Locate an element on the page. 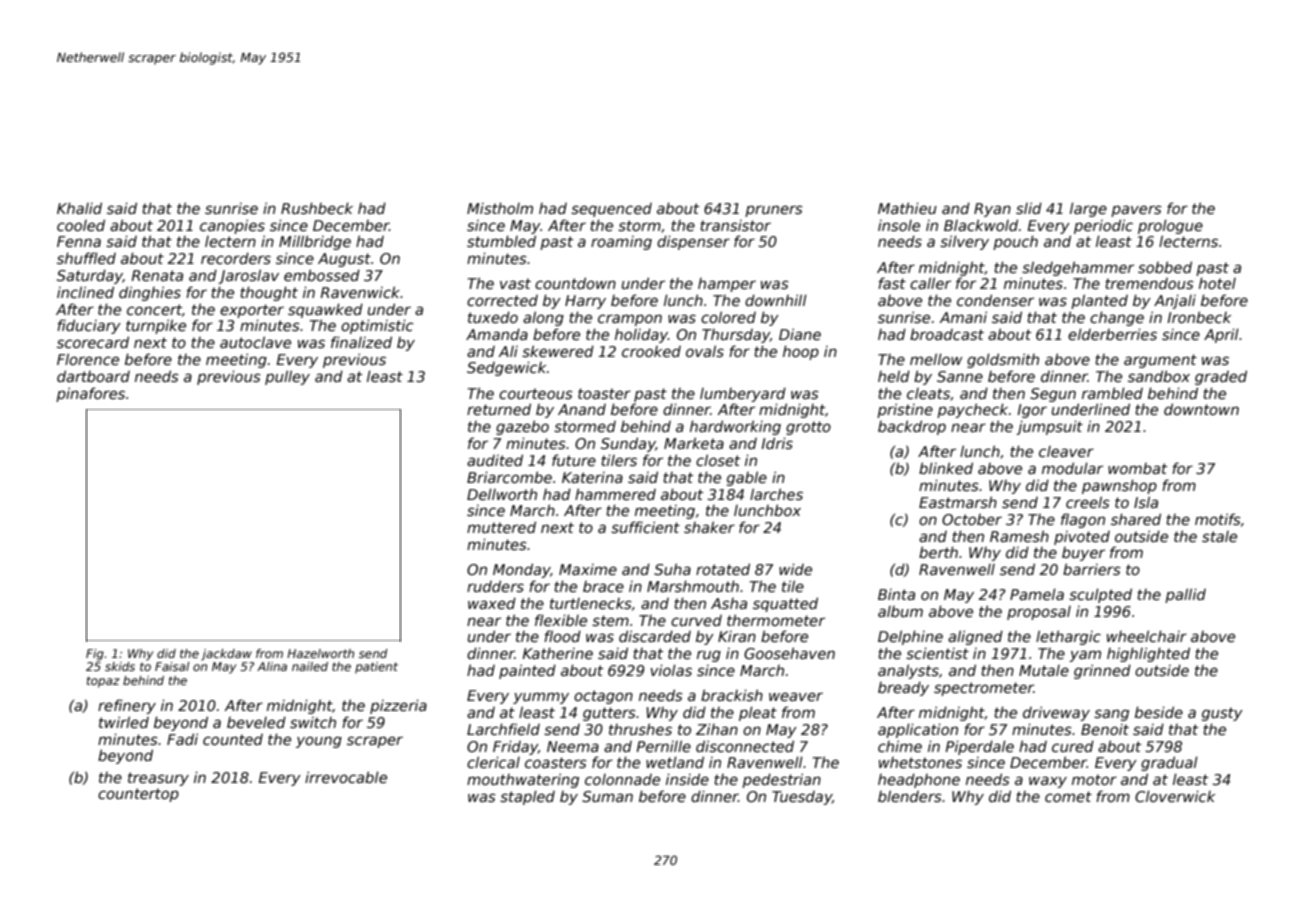  shaker is located at coordinates (709, 527).
